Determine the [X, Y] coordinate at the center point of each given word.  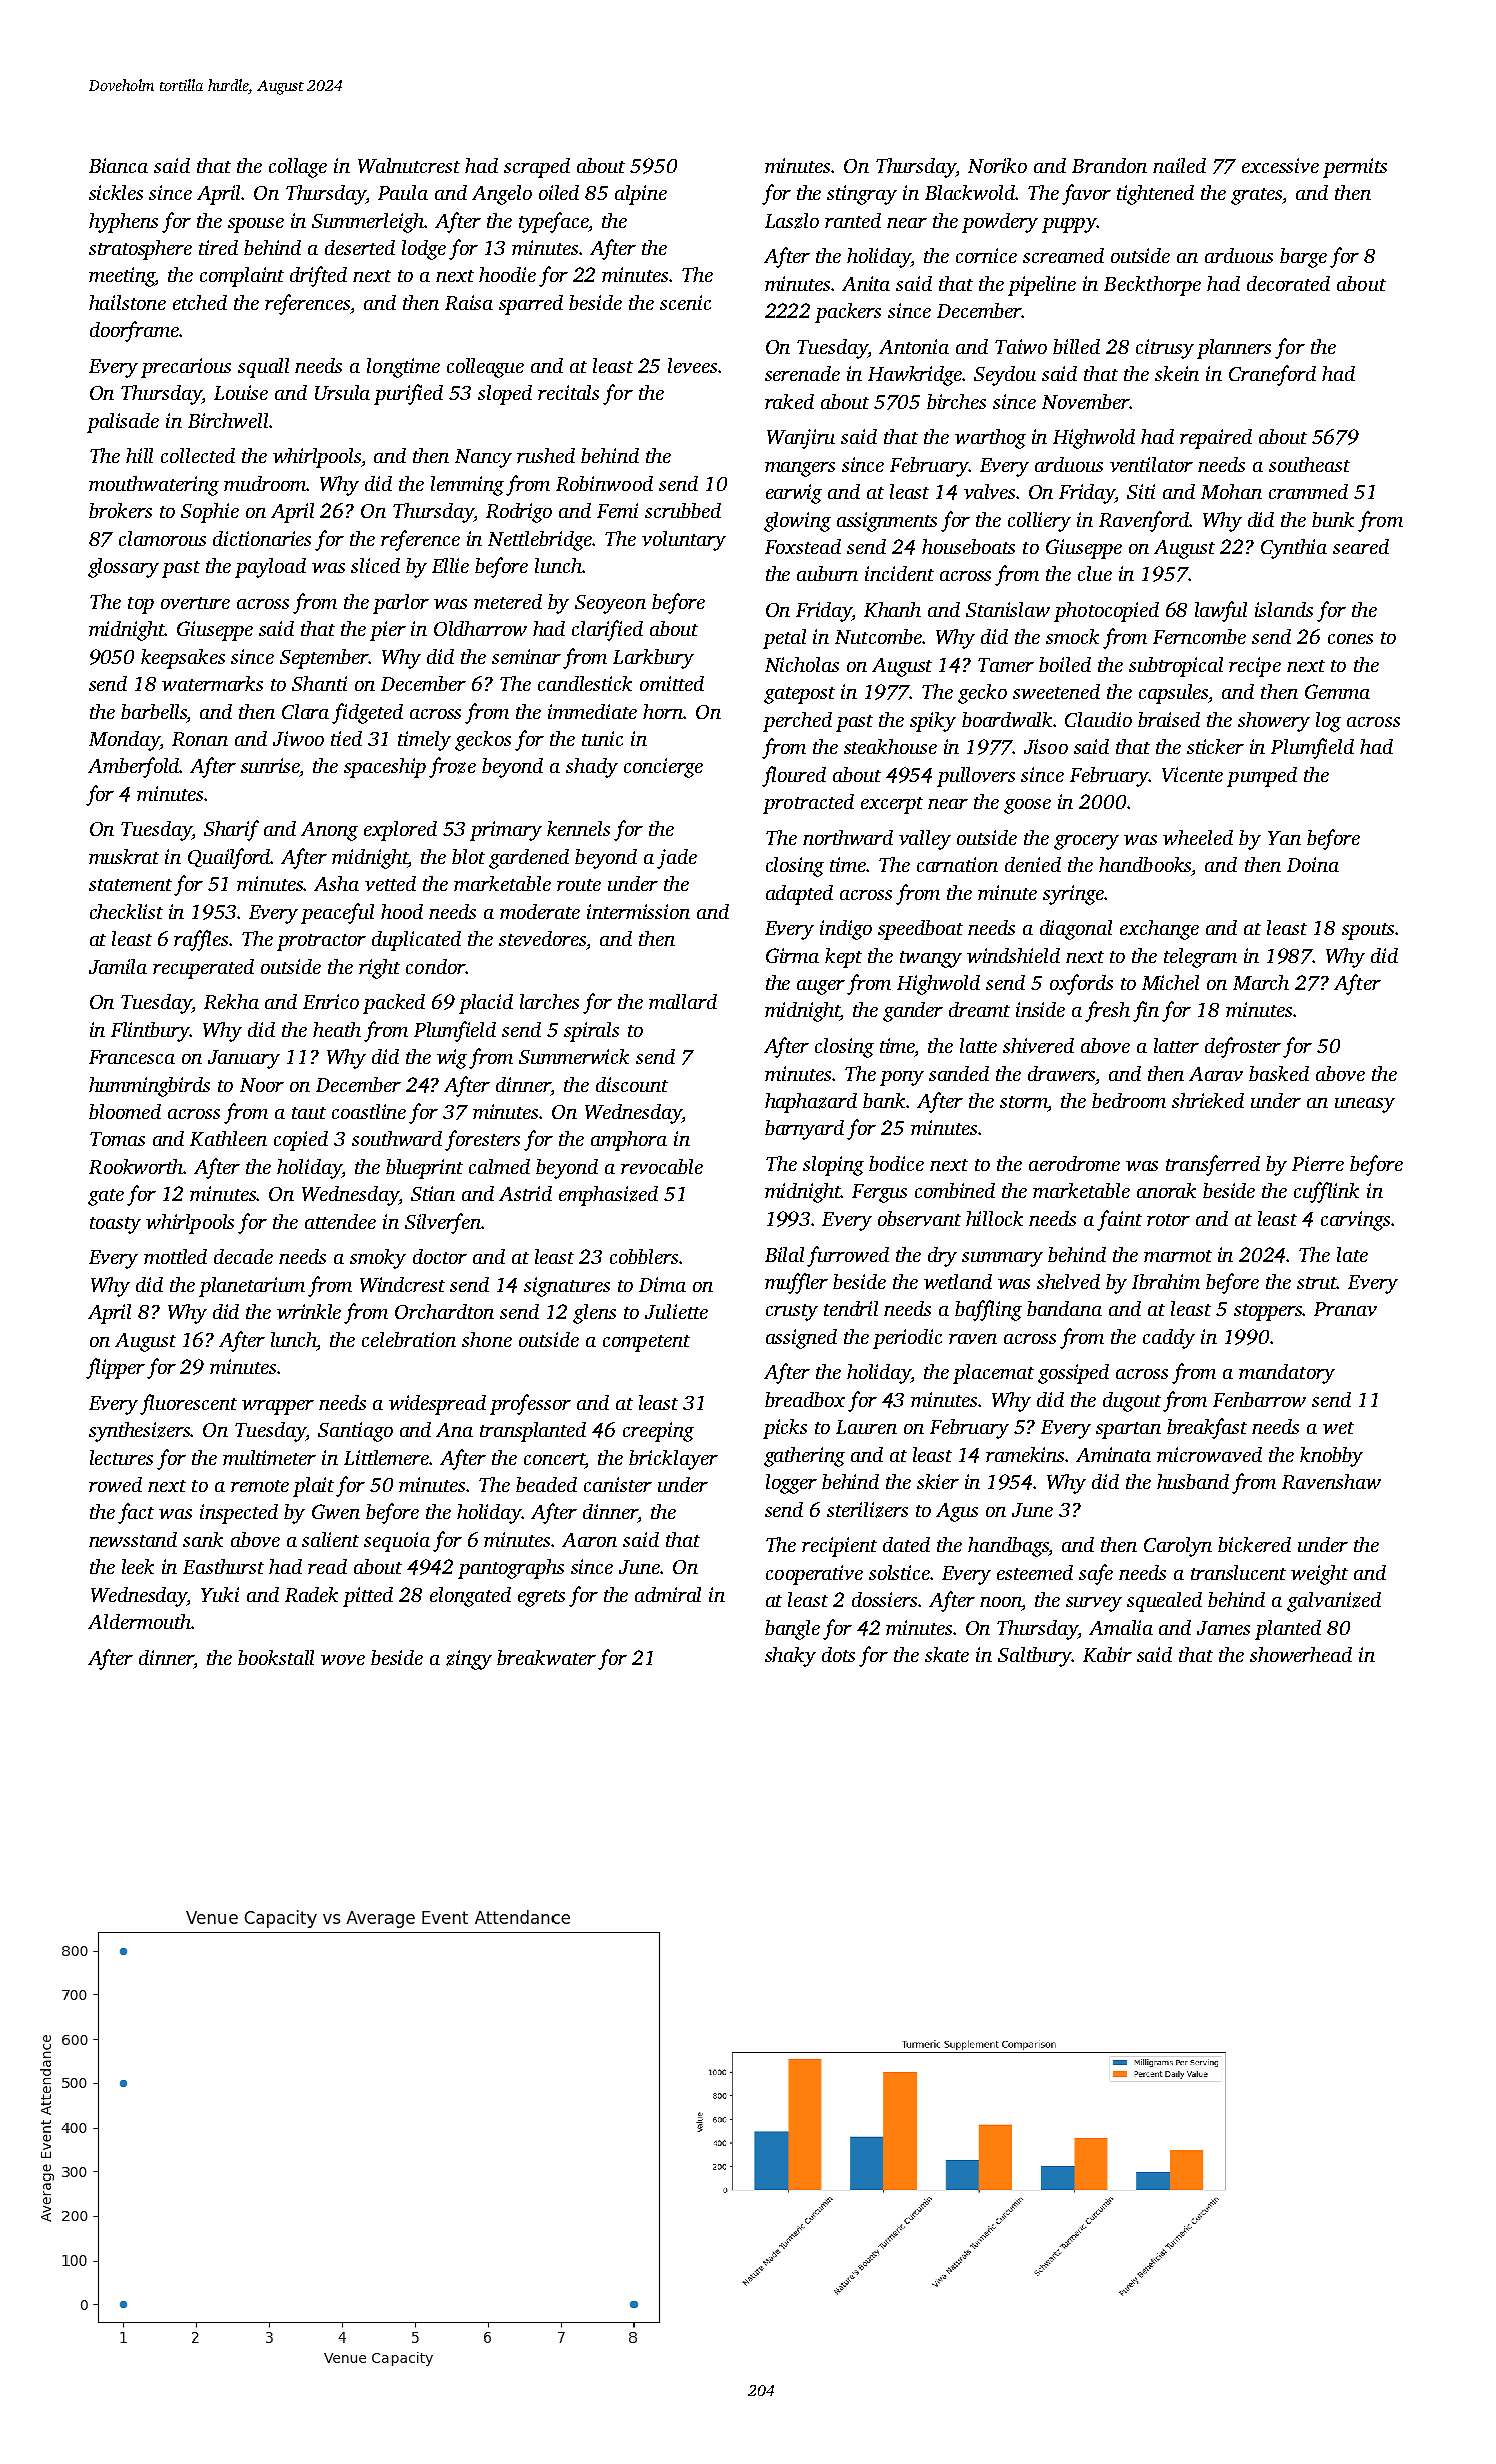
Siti [1141, 491]
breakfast [1207, 1428]
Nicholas [802, 664]
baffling [988, 1310]
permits [1355, 168]
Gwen [336, 1511]
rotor [1168, 1220]
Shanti [319, 683]
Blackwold [970, 192]
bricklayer [673, 1460]
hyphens [123, 223]
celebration [409, 1339]
